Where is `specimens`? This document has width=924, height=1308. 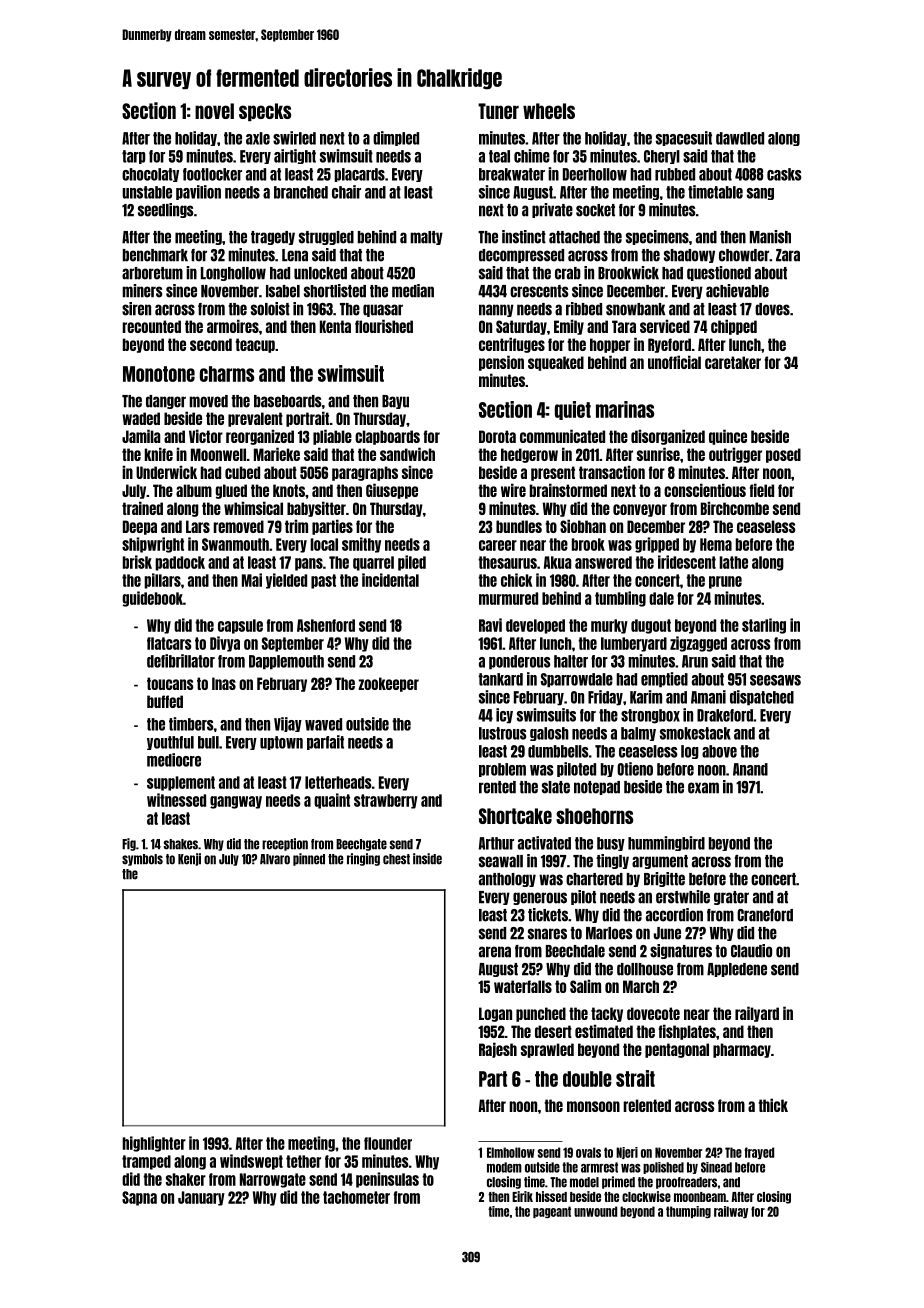 specimens is located at coordinates (657, 237).
